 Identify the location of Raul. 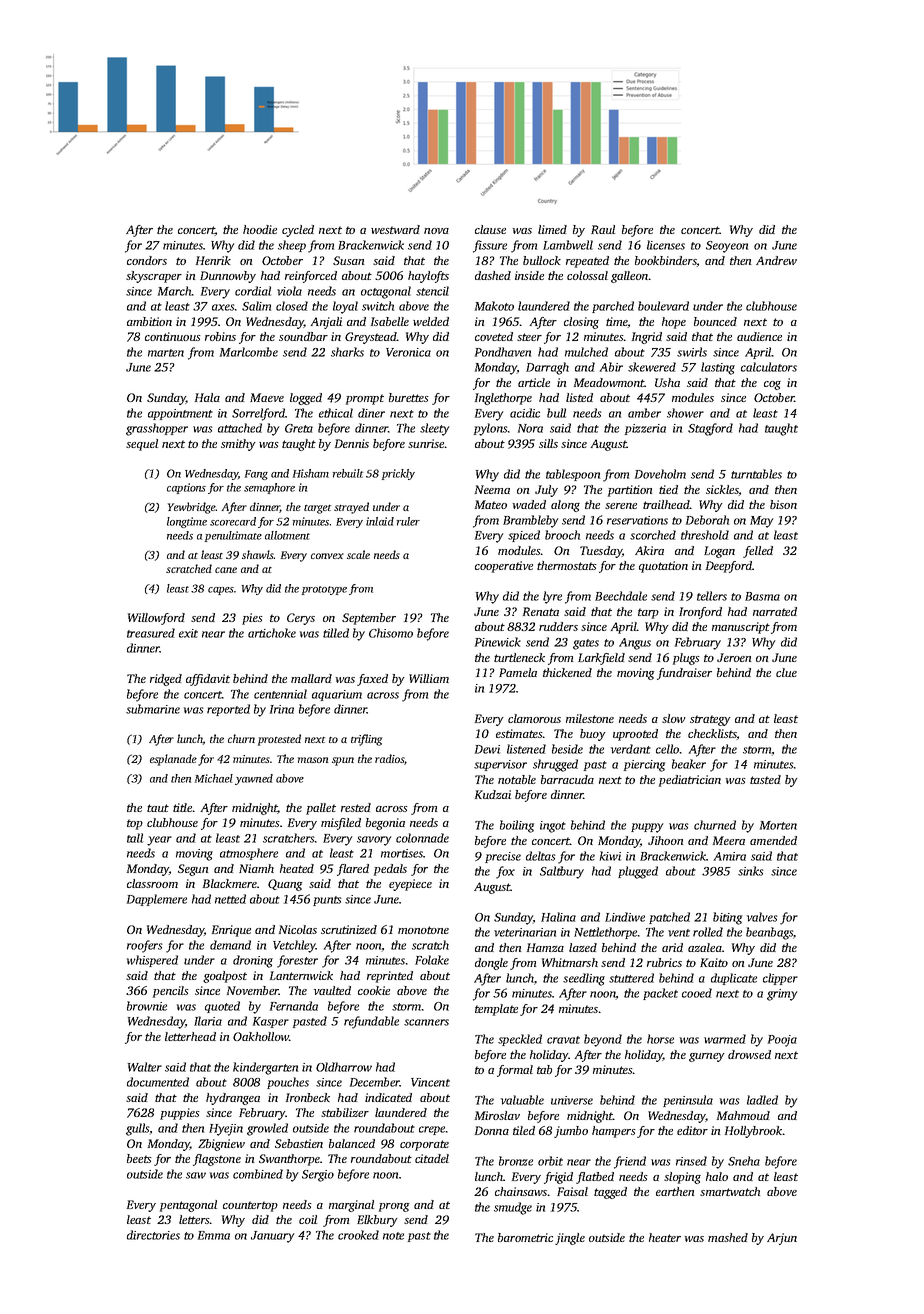
(603, 229).
